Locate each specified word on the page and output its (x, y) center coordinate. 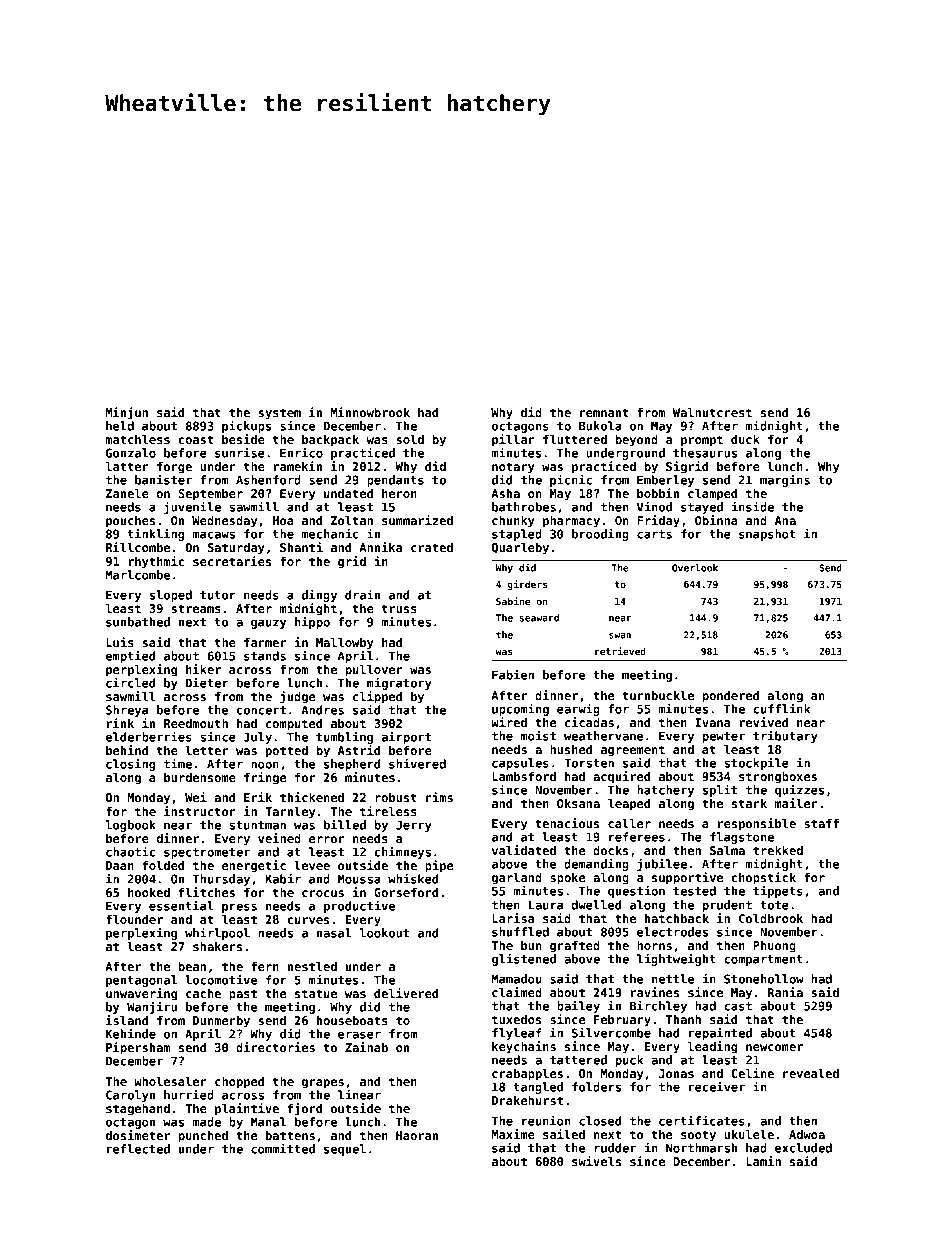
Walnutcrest (712, 412)
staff (821, 823)
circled (130, 682)
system (279, 414)
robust (396, 797)
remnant (604, 412)
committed (283, 1148)
